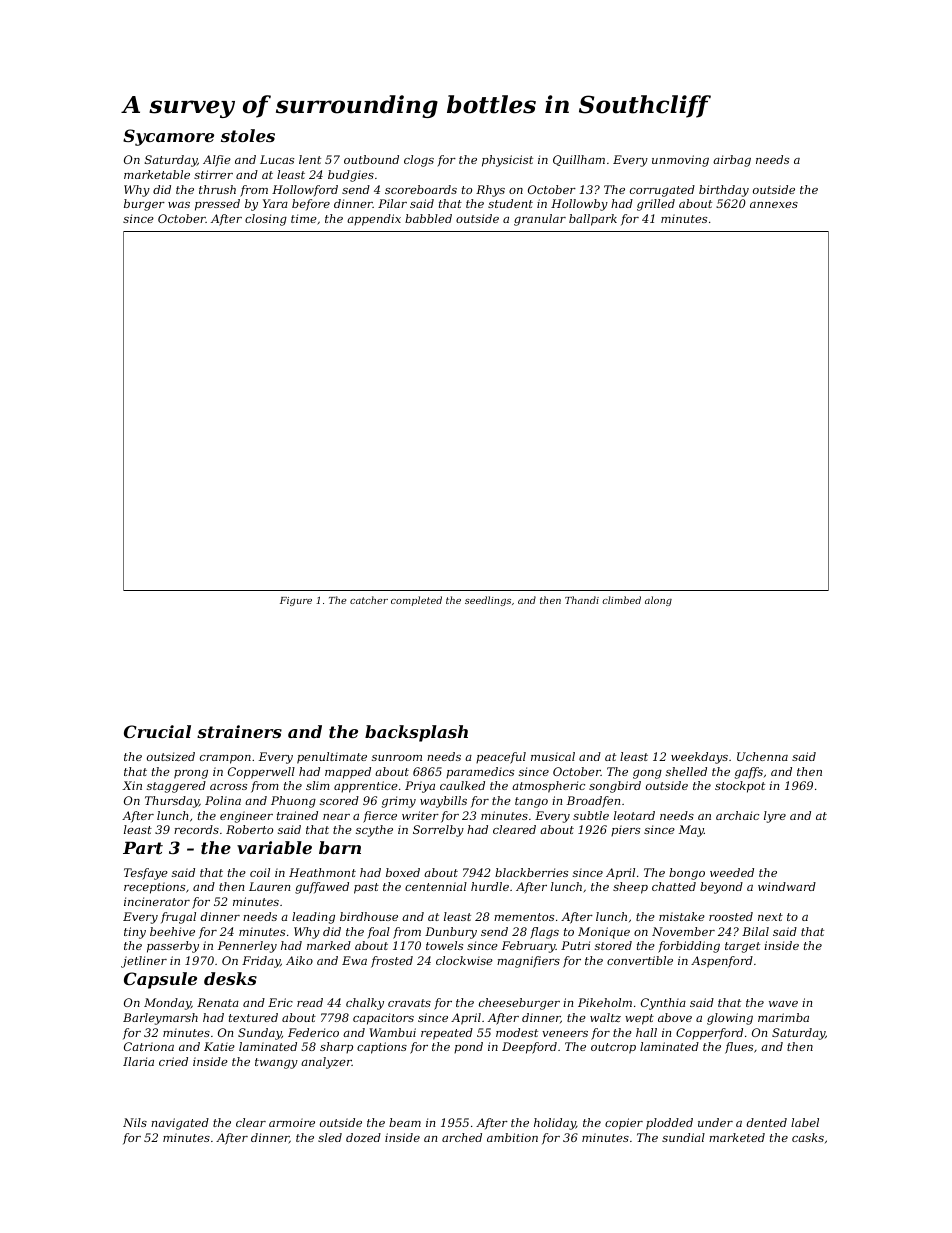 The height and width of the image is (1233, 952). I want to click on marimba, so click(783, 1017).
